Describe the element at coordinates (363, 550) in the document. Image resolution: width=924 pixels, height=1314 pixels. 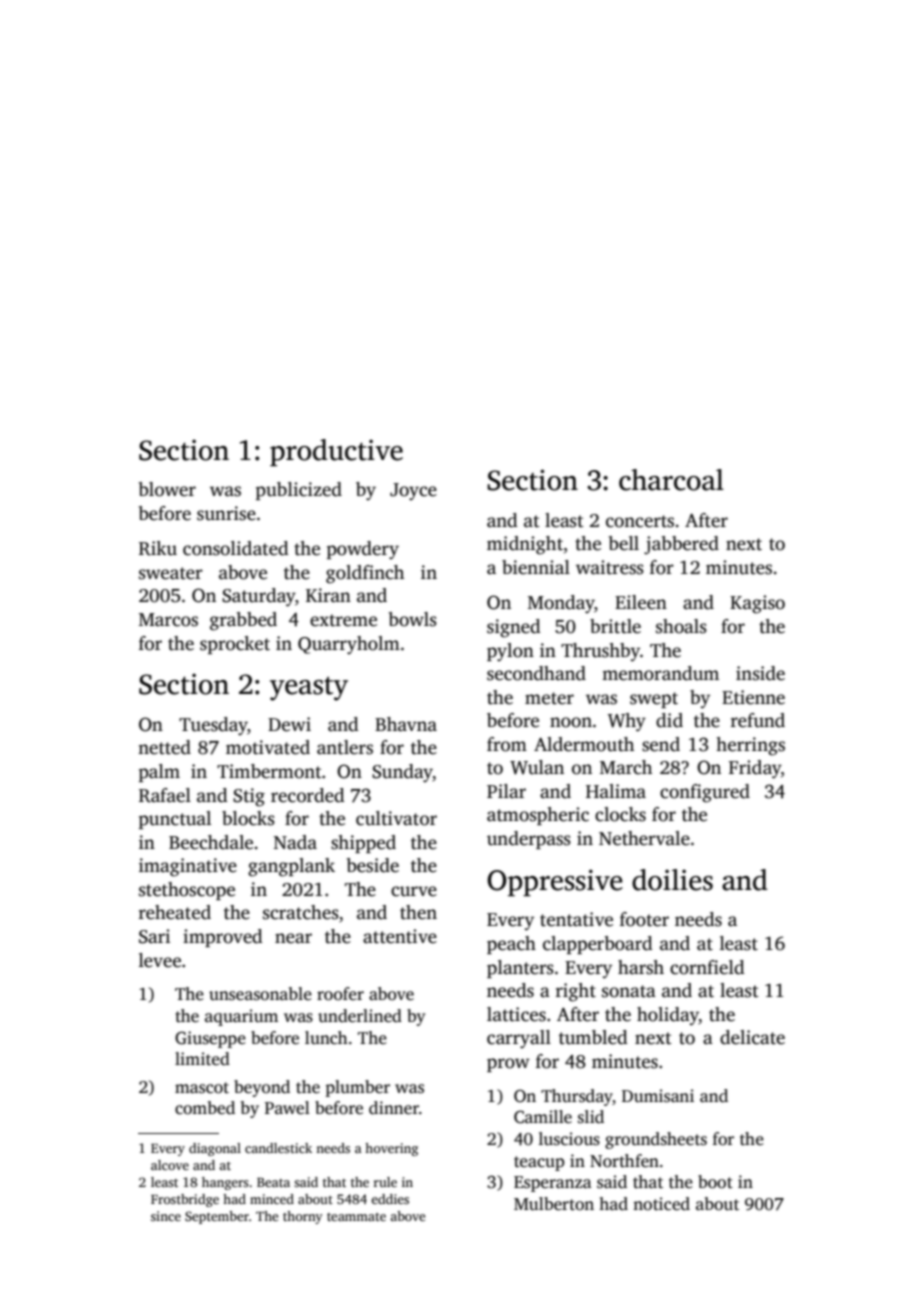
I see `powdery` at that location.
